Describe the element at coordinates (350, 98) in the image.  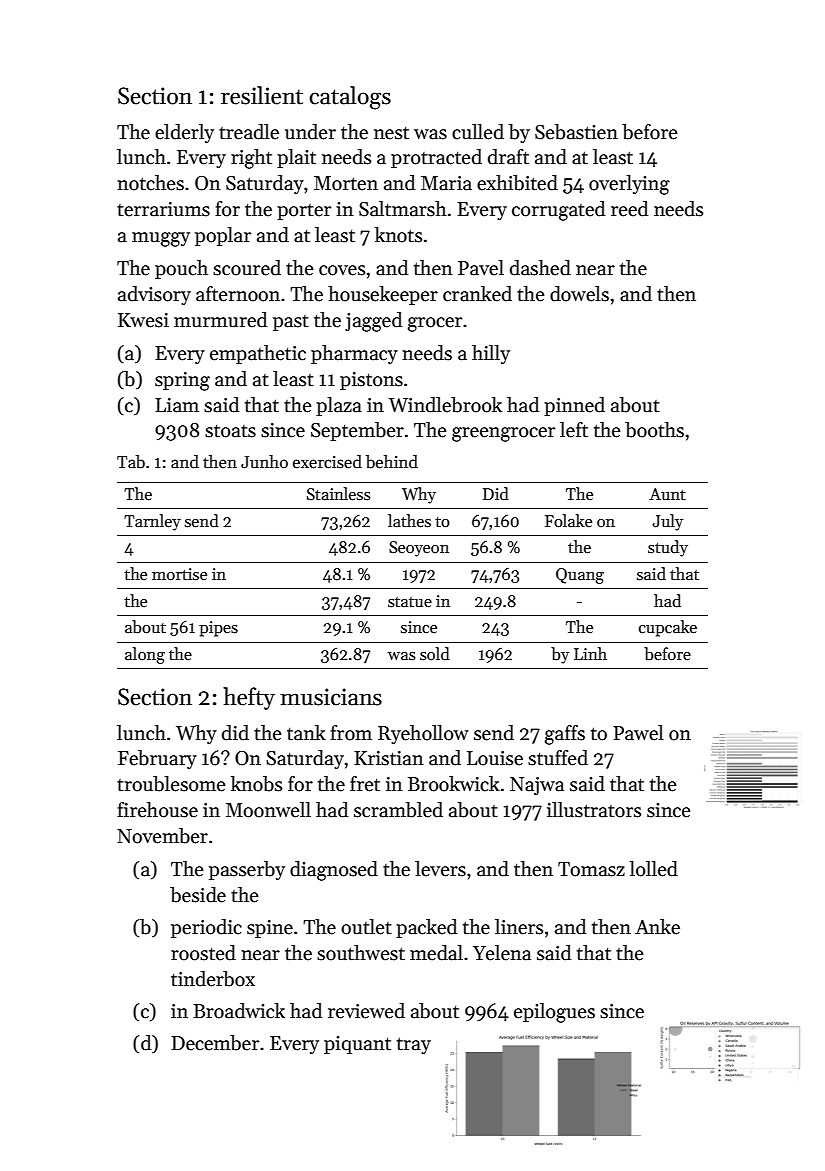
I see `catalogs` at that location.
